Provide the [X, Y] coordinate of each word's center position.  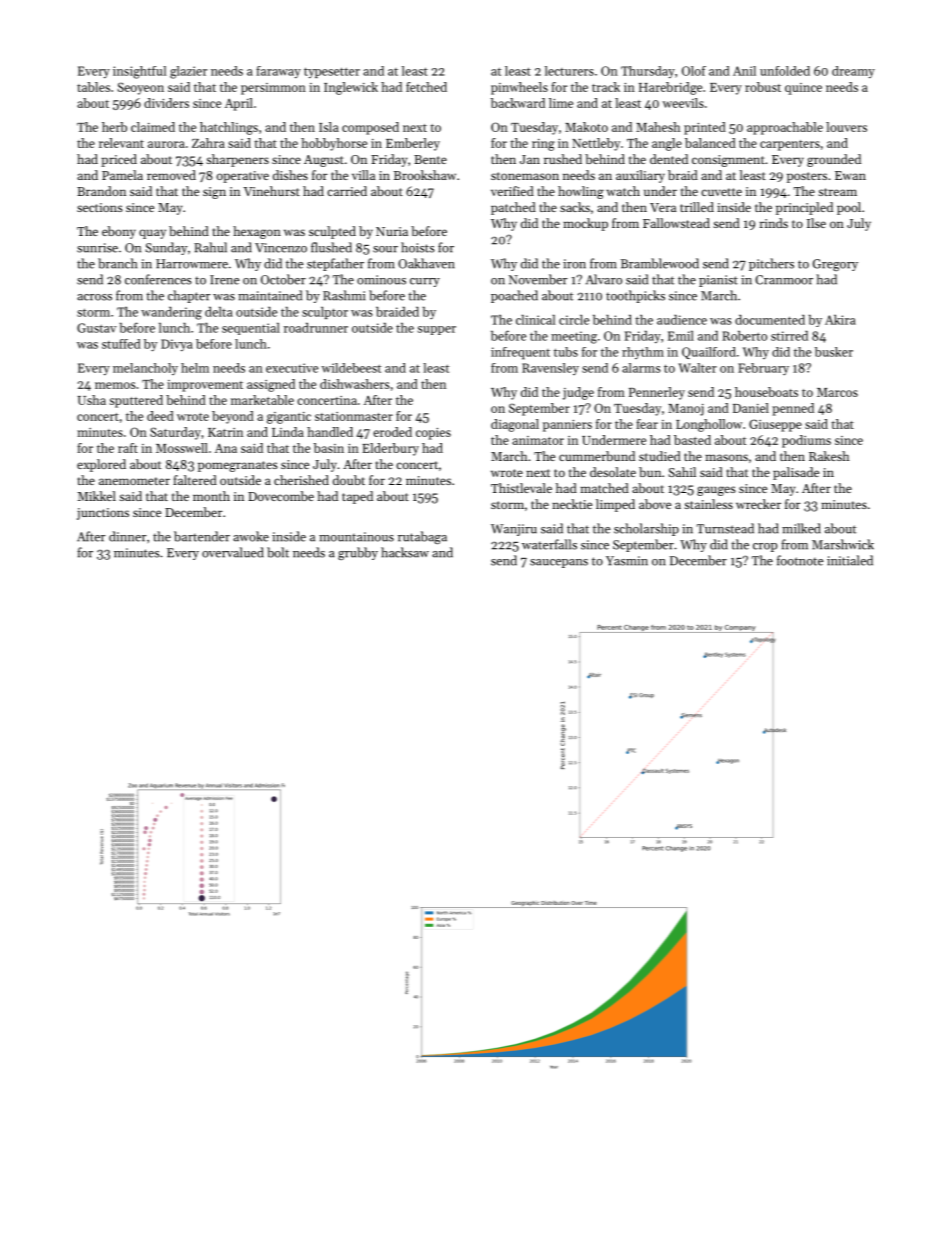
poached [514, 296]
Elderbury [390, 449]
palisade [796, 473]
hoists [418, 247]
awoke [251, 536]
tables [93, 87]
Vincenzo [281, 248]
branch [117, 263]
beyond [233, 417]
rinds [774, 223]
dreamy [853, 72]
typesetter [332, 72]
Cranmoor [784, 280]
